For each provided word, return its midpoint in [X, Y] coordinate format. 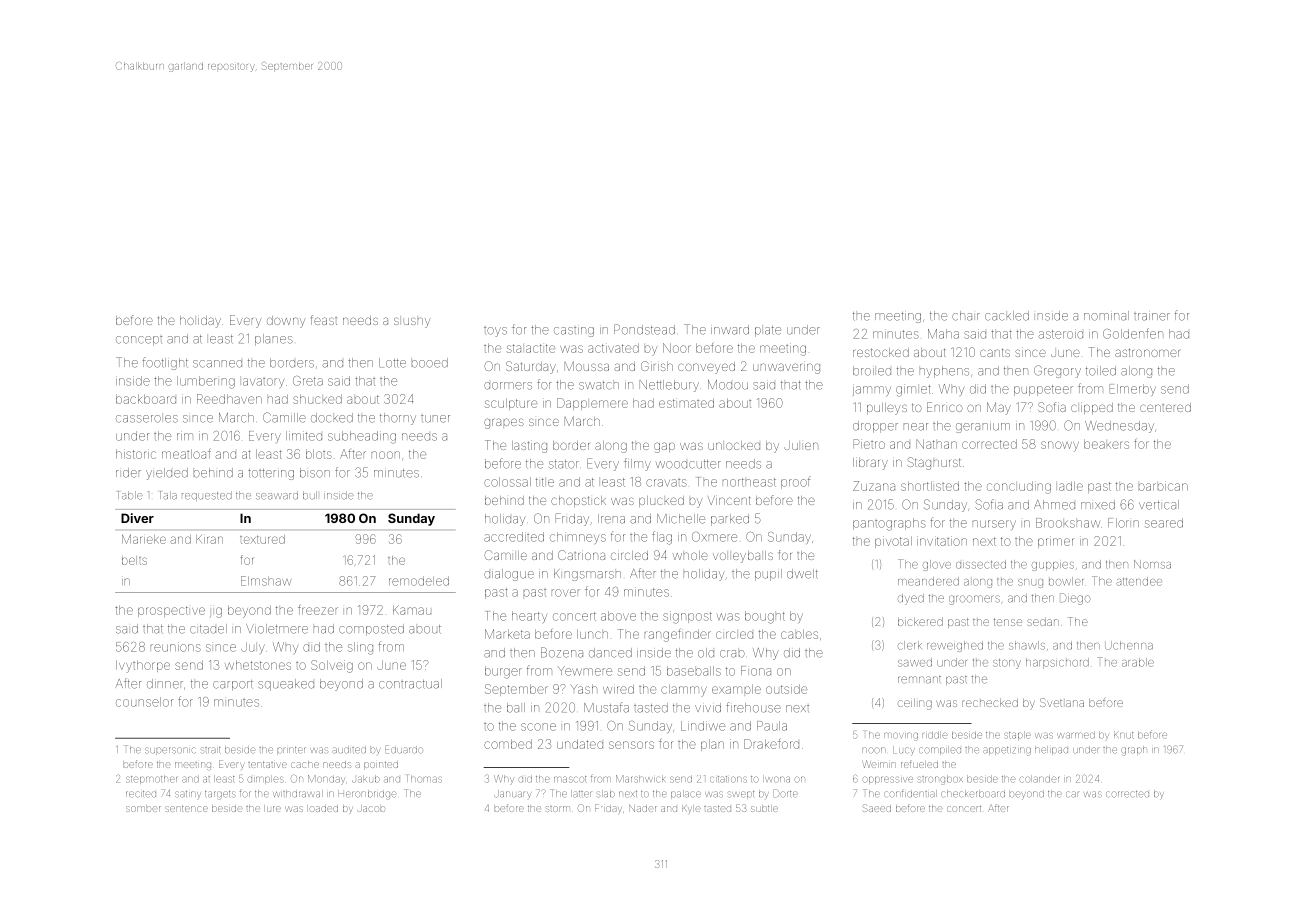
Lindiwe [703, 726]
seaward [277, 495]
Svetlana [1062, 702]
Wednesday [1119, 427]
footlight [165, 363]
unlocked [734, 445]
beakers [1106, 444]
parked [730, 520]
